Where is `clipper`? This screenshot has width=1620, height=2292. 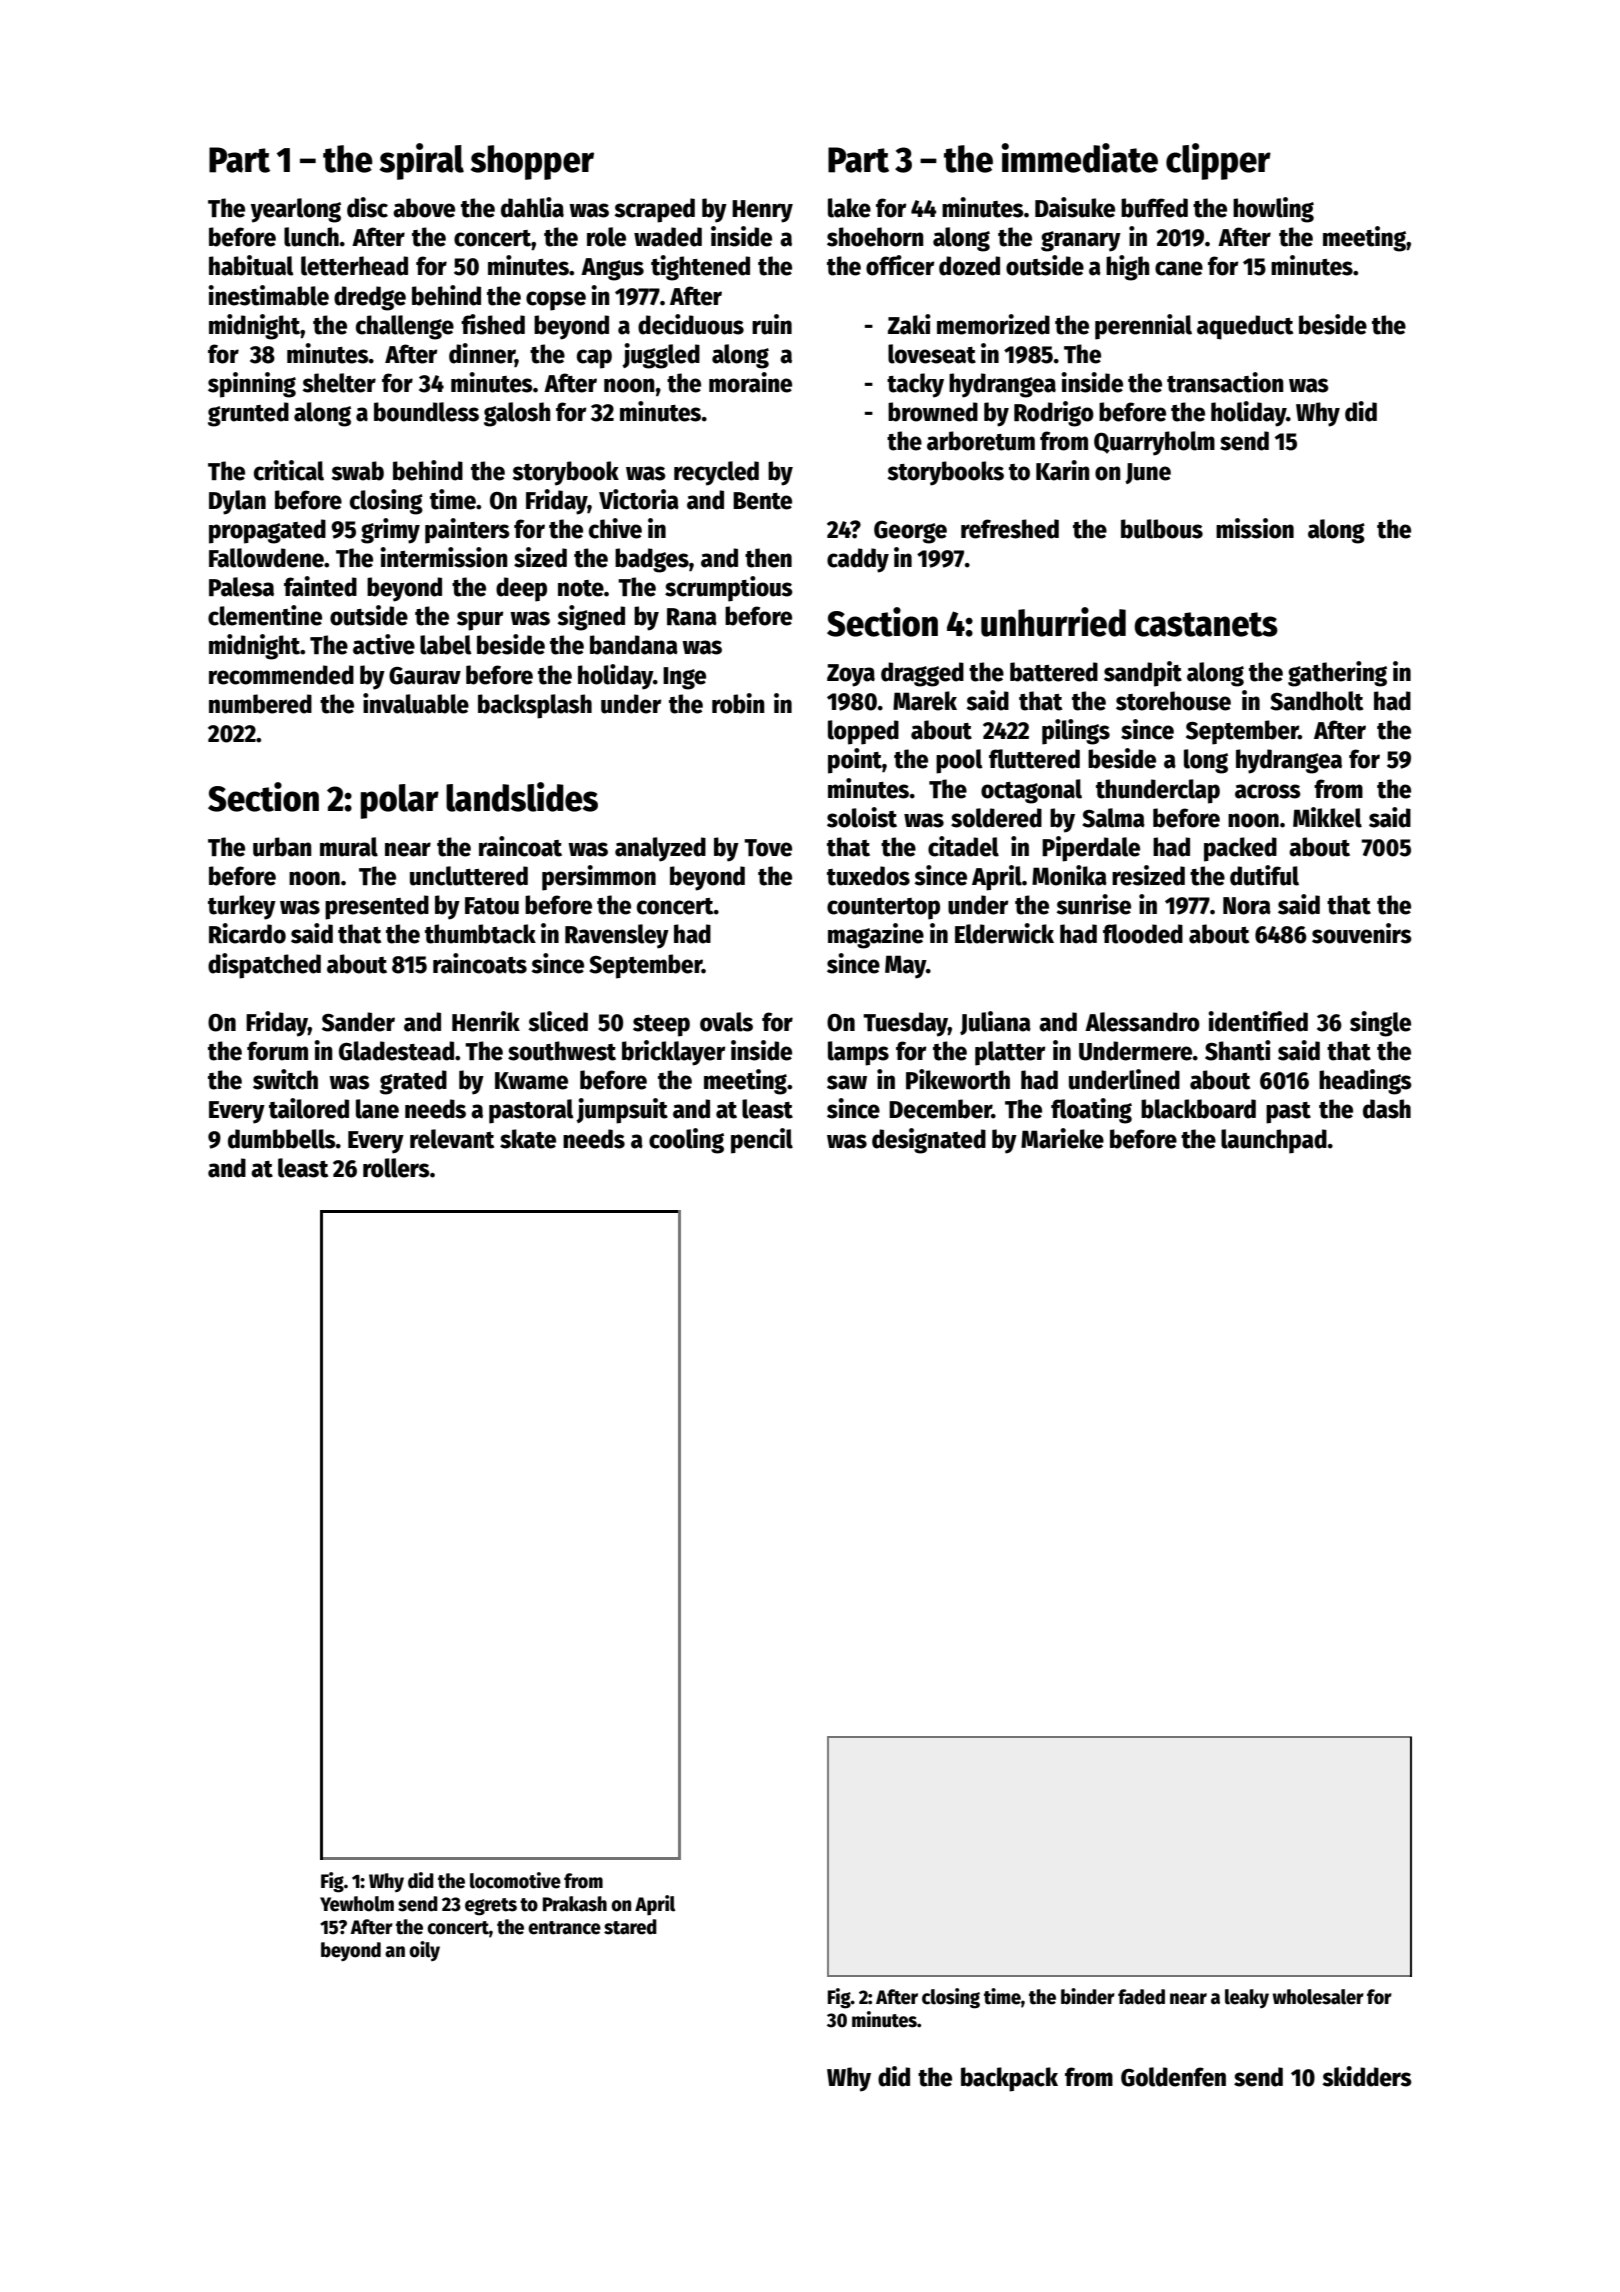 clipper is located at coordinates (1218, 161).
